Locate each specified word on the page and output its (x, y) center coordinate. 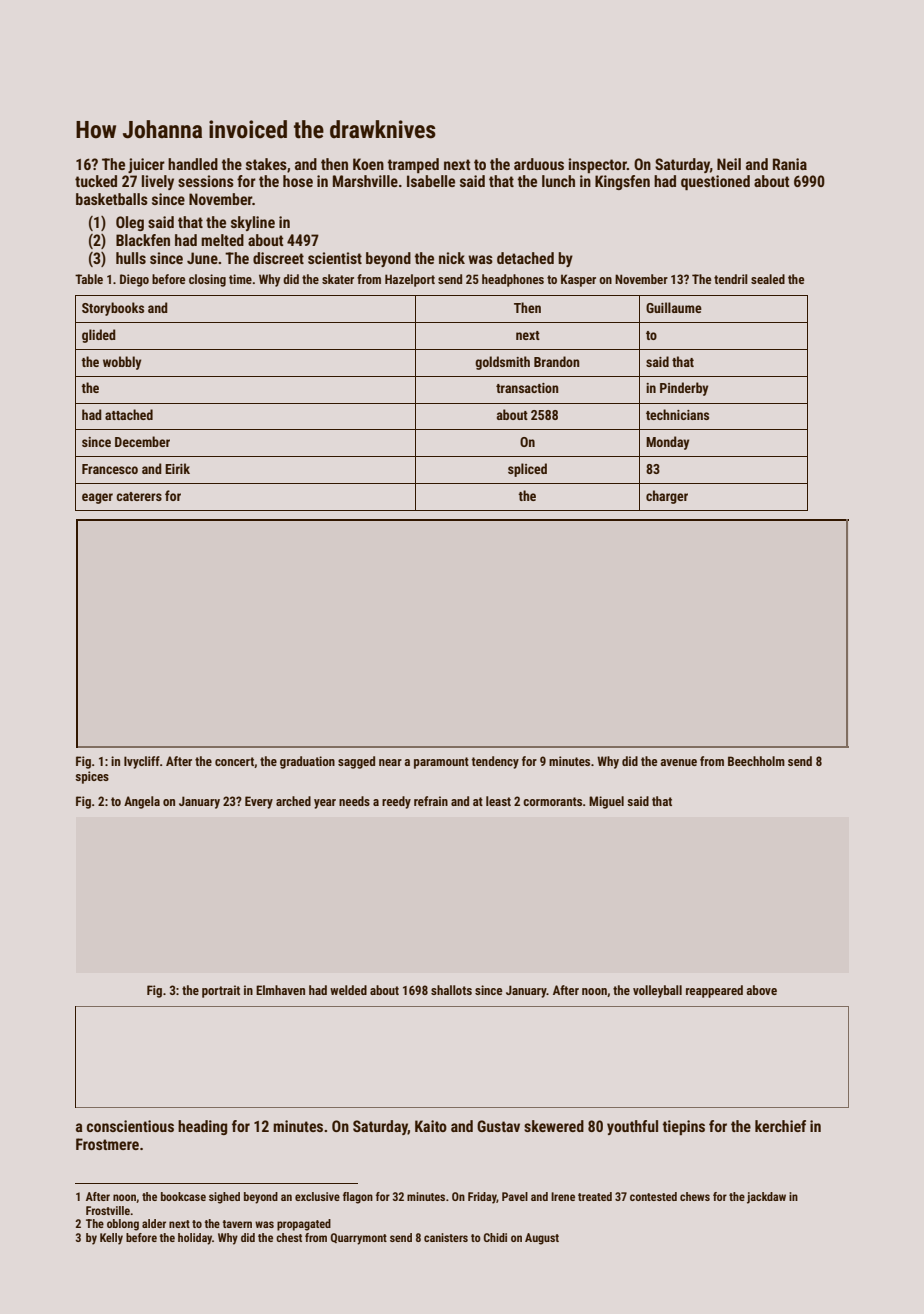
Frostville (108, 1210)
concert (234, 761)
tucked (96, 181)
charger (667, 497)
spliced (527, 470)
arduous (539, 164)
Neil (729, 164)
